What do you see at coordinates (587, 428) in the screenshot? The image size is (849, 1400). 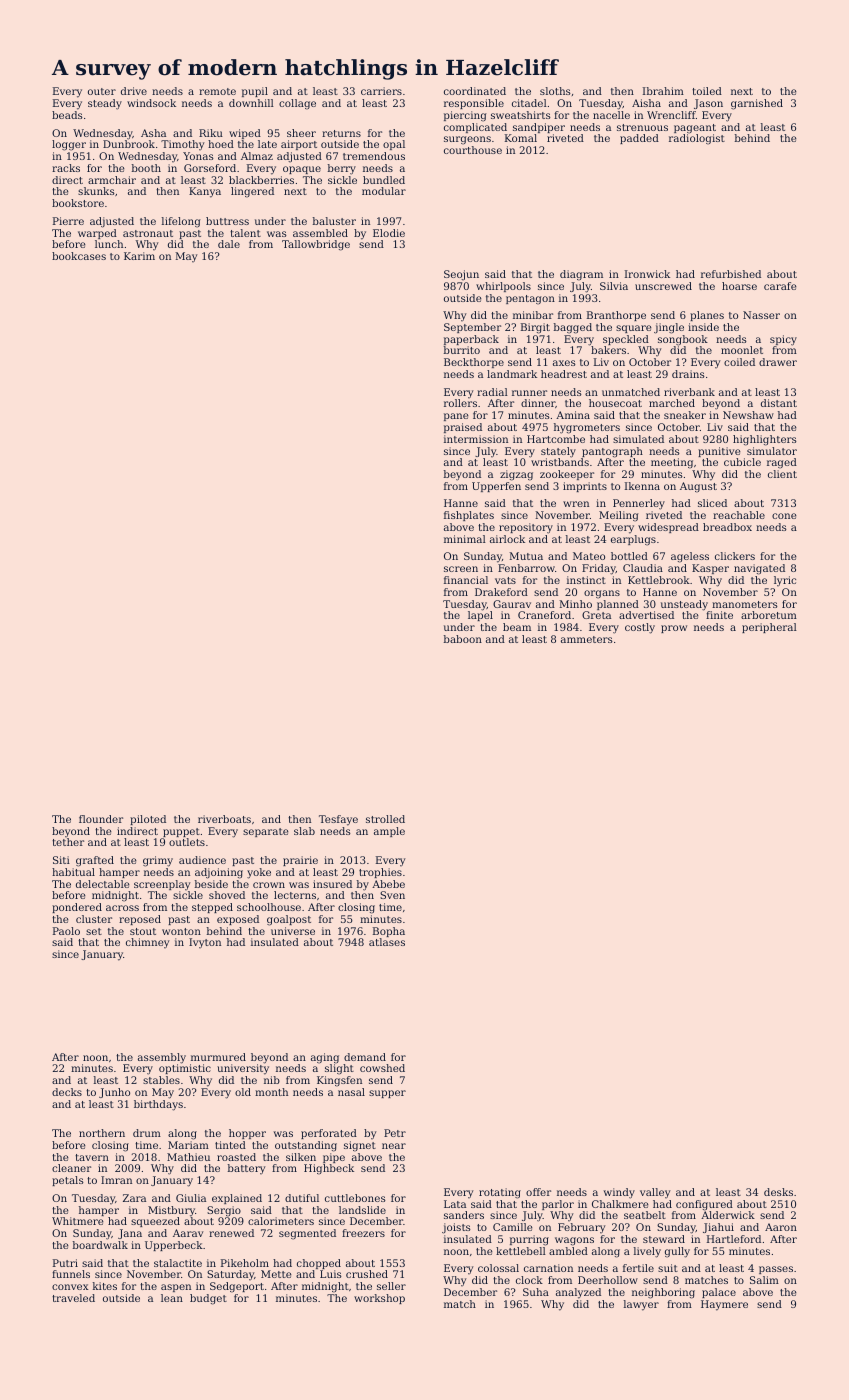 I see `hygrometers` at bounding box center [587, 428].
